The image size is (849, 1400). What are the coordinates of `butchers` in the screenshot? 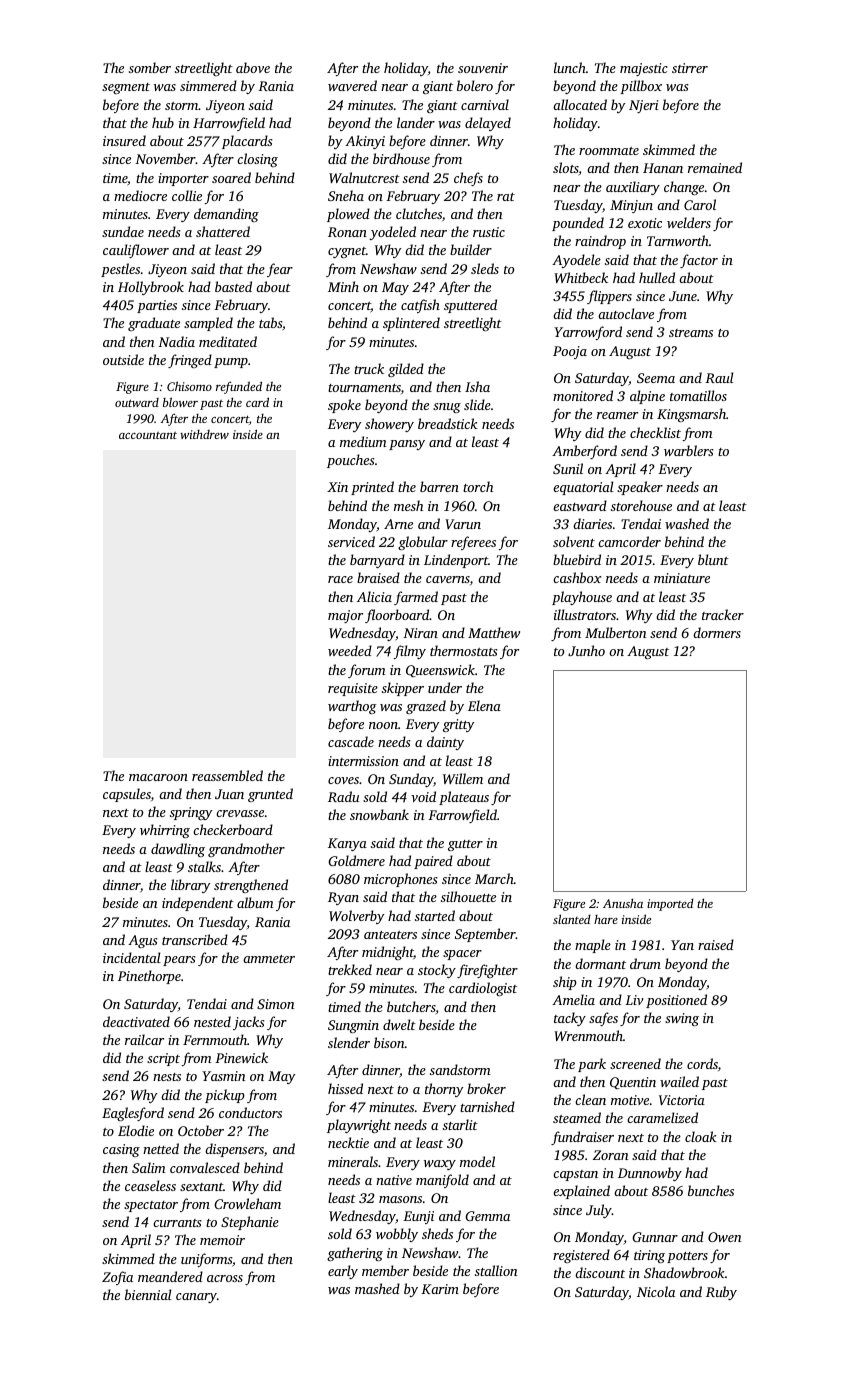 It's located at (411, 1006).
